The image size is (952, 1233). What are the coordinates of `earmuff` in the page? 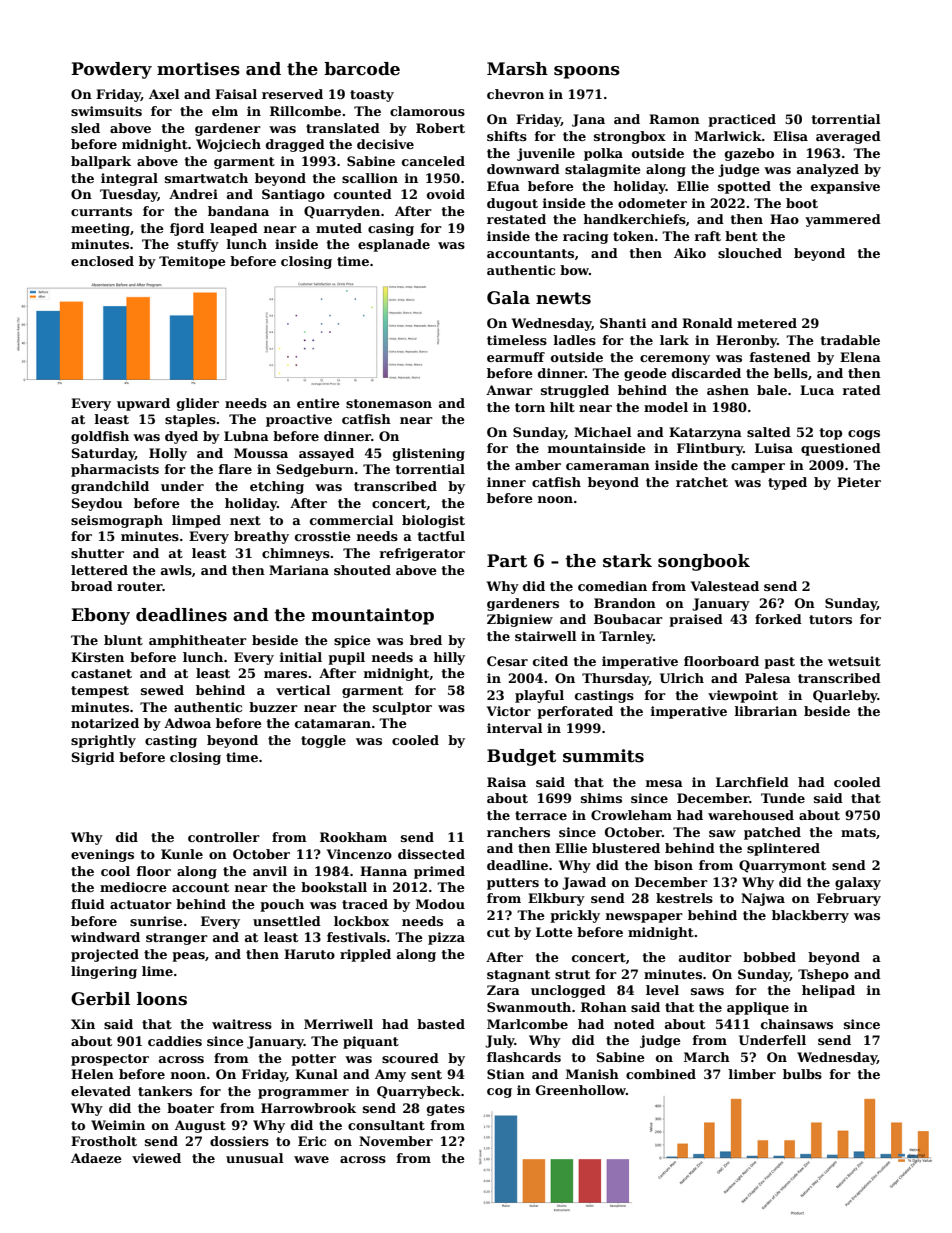 It's located at (516, 357).
